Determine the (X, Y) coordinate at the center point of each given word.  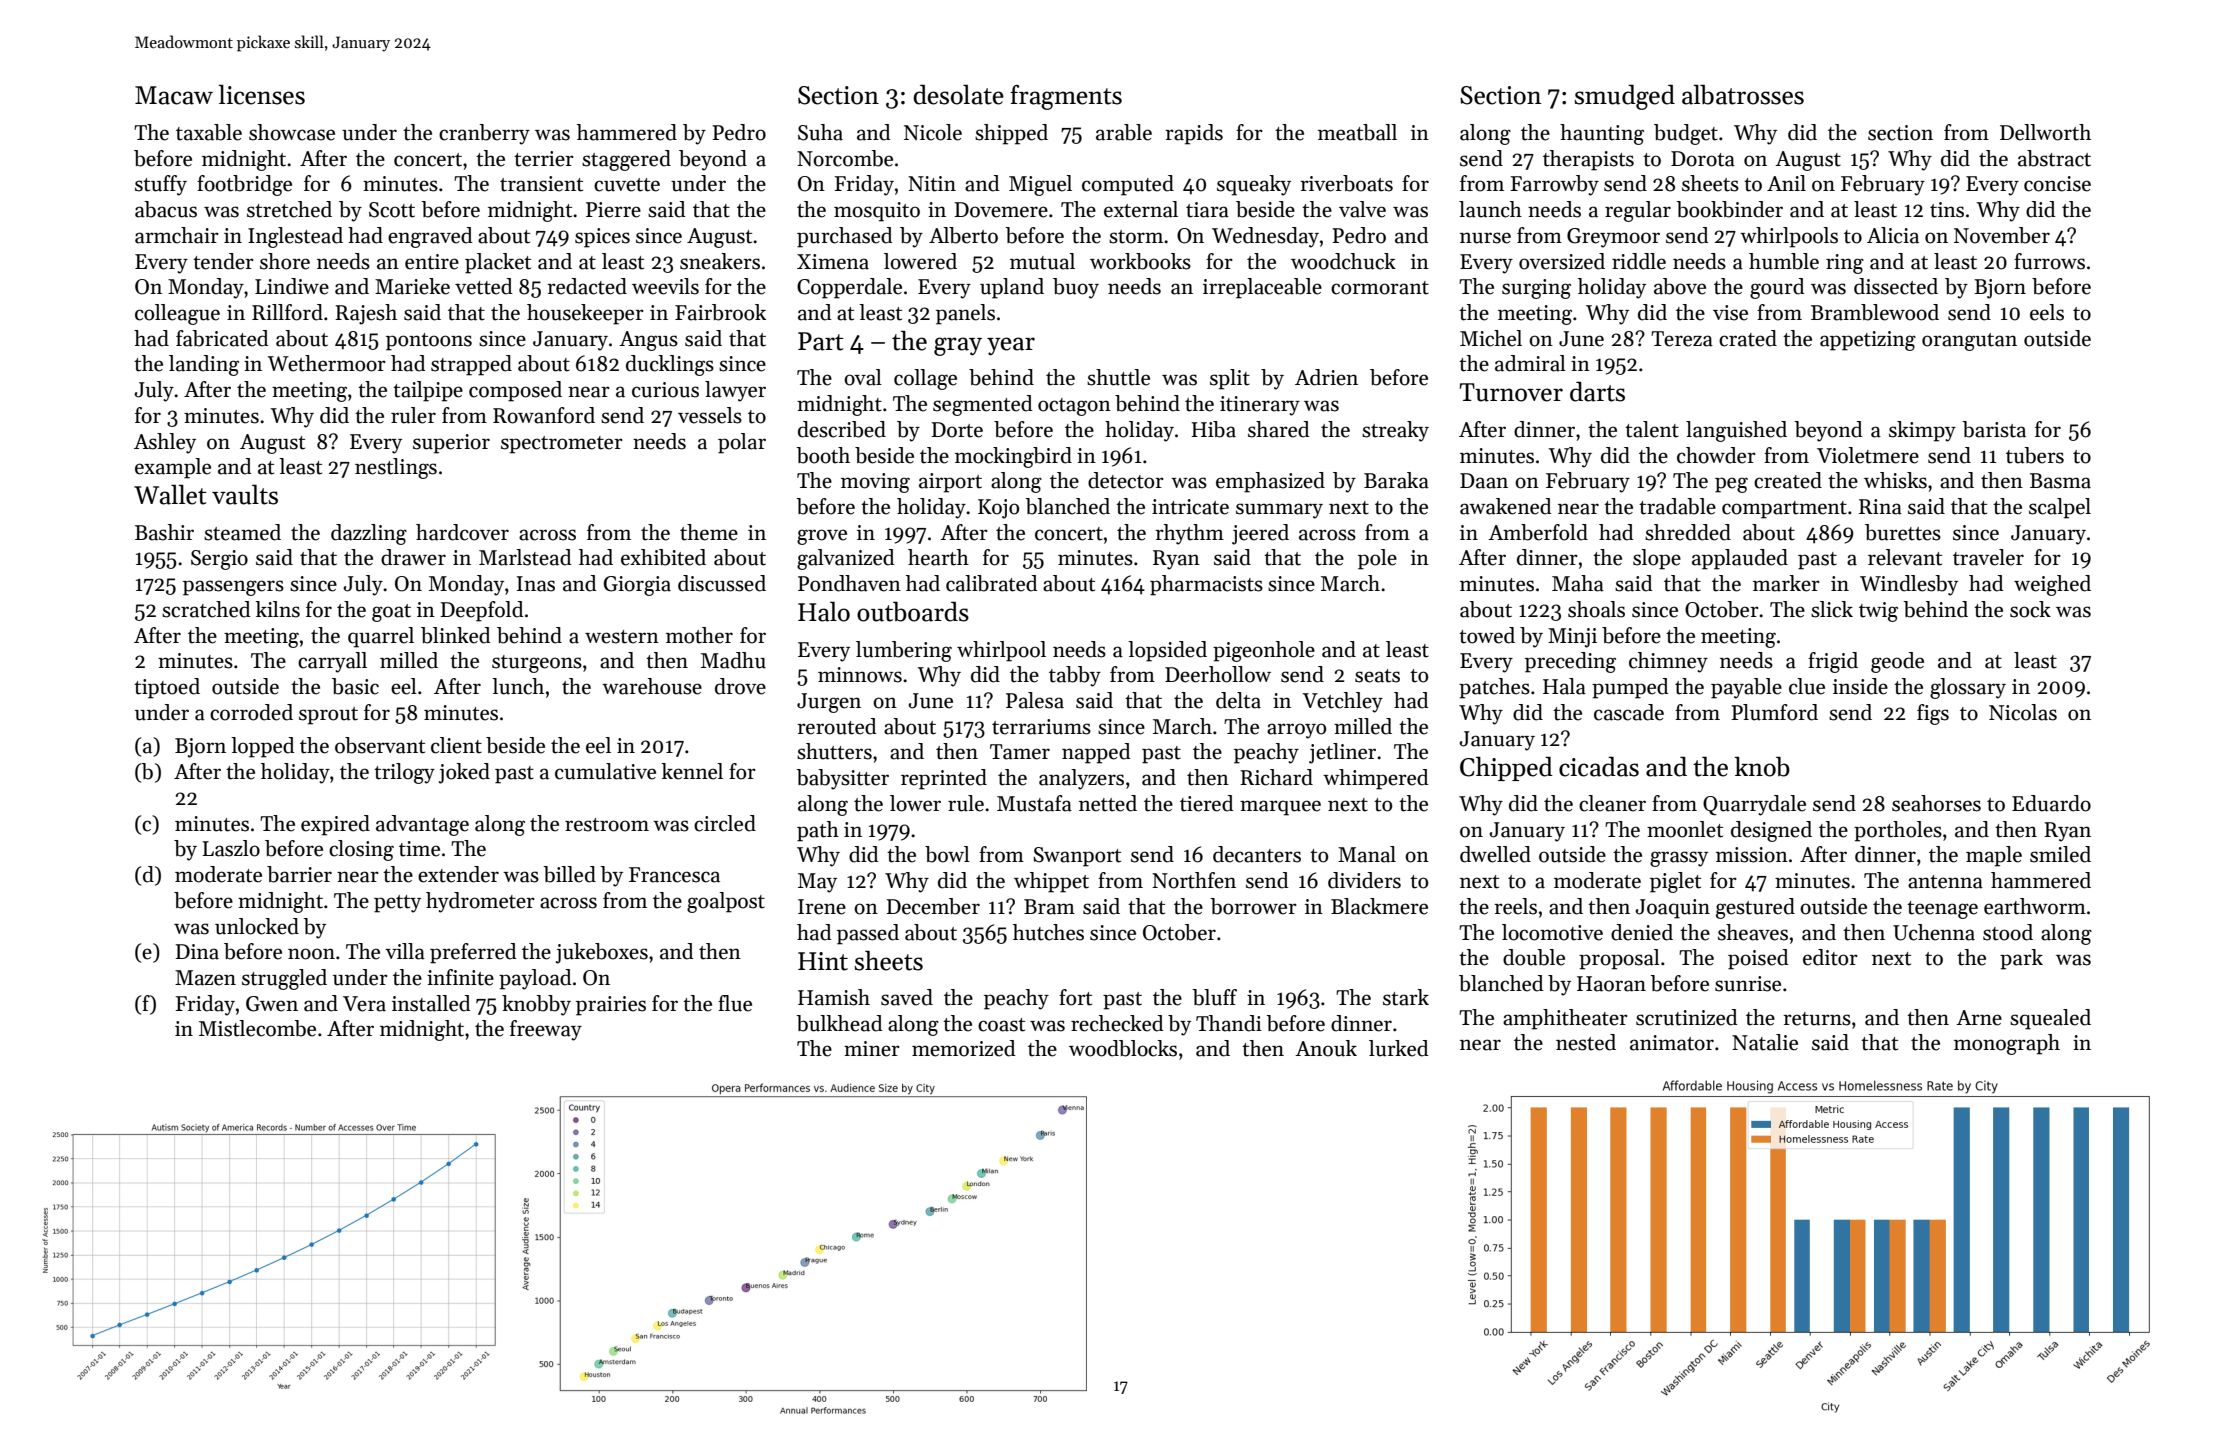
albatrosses (1743, 94)
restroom (607, 825)
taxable (209, 132)
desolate (958, 94)
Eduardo (2051, 803)
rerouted (837, 726)
